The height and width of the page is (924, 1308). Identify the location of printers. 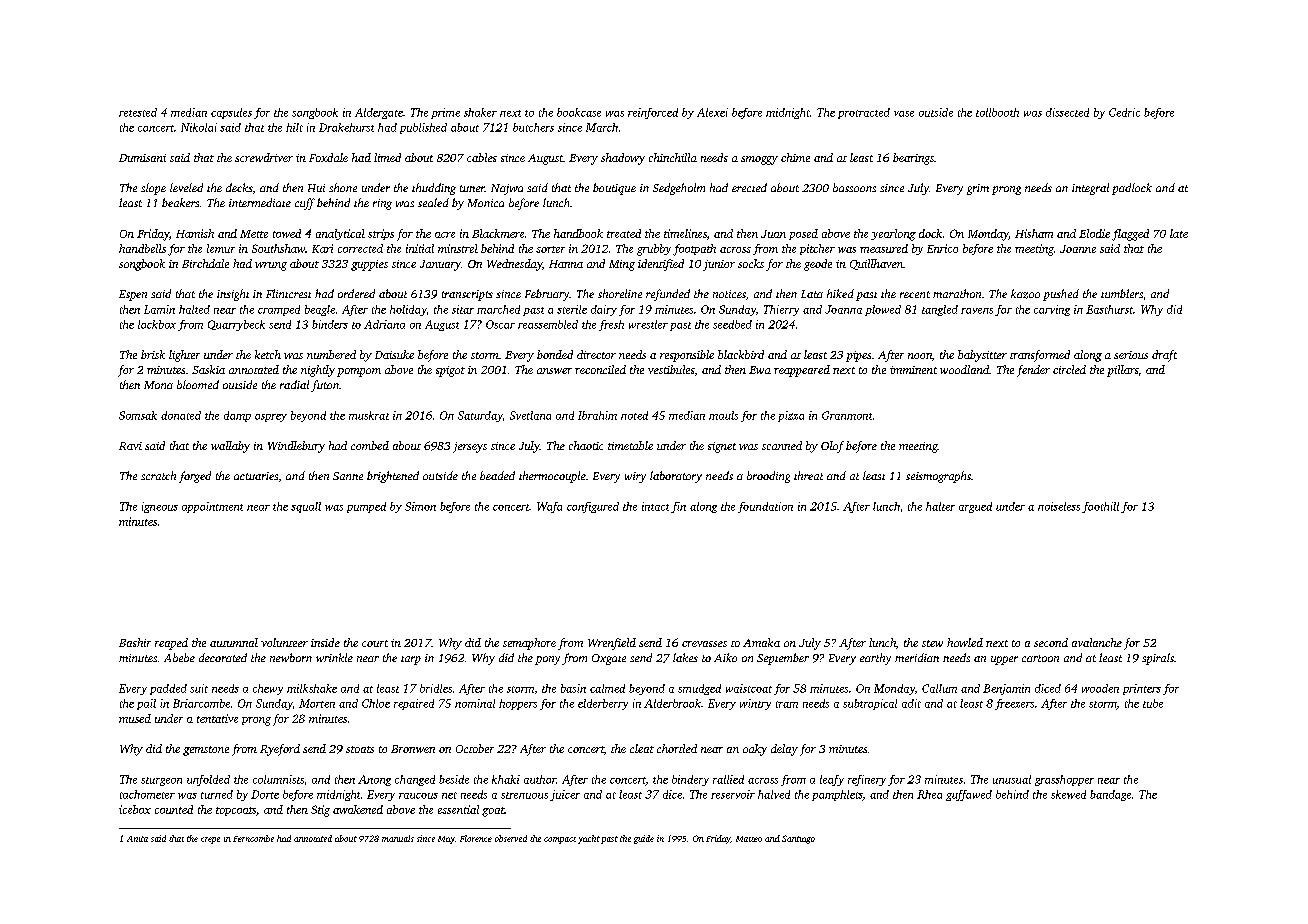
(1142, 689).
